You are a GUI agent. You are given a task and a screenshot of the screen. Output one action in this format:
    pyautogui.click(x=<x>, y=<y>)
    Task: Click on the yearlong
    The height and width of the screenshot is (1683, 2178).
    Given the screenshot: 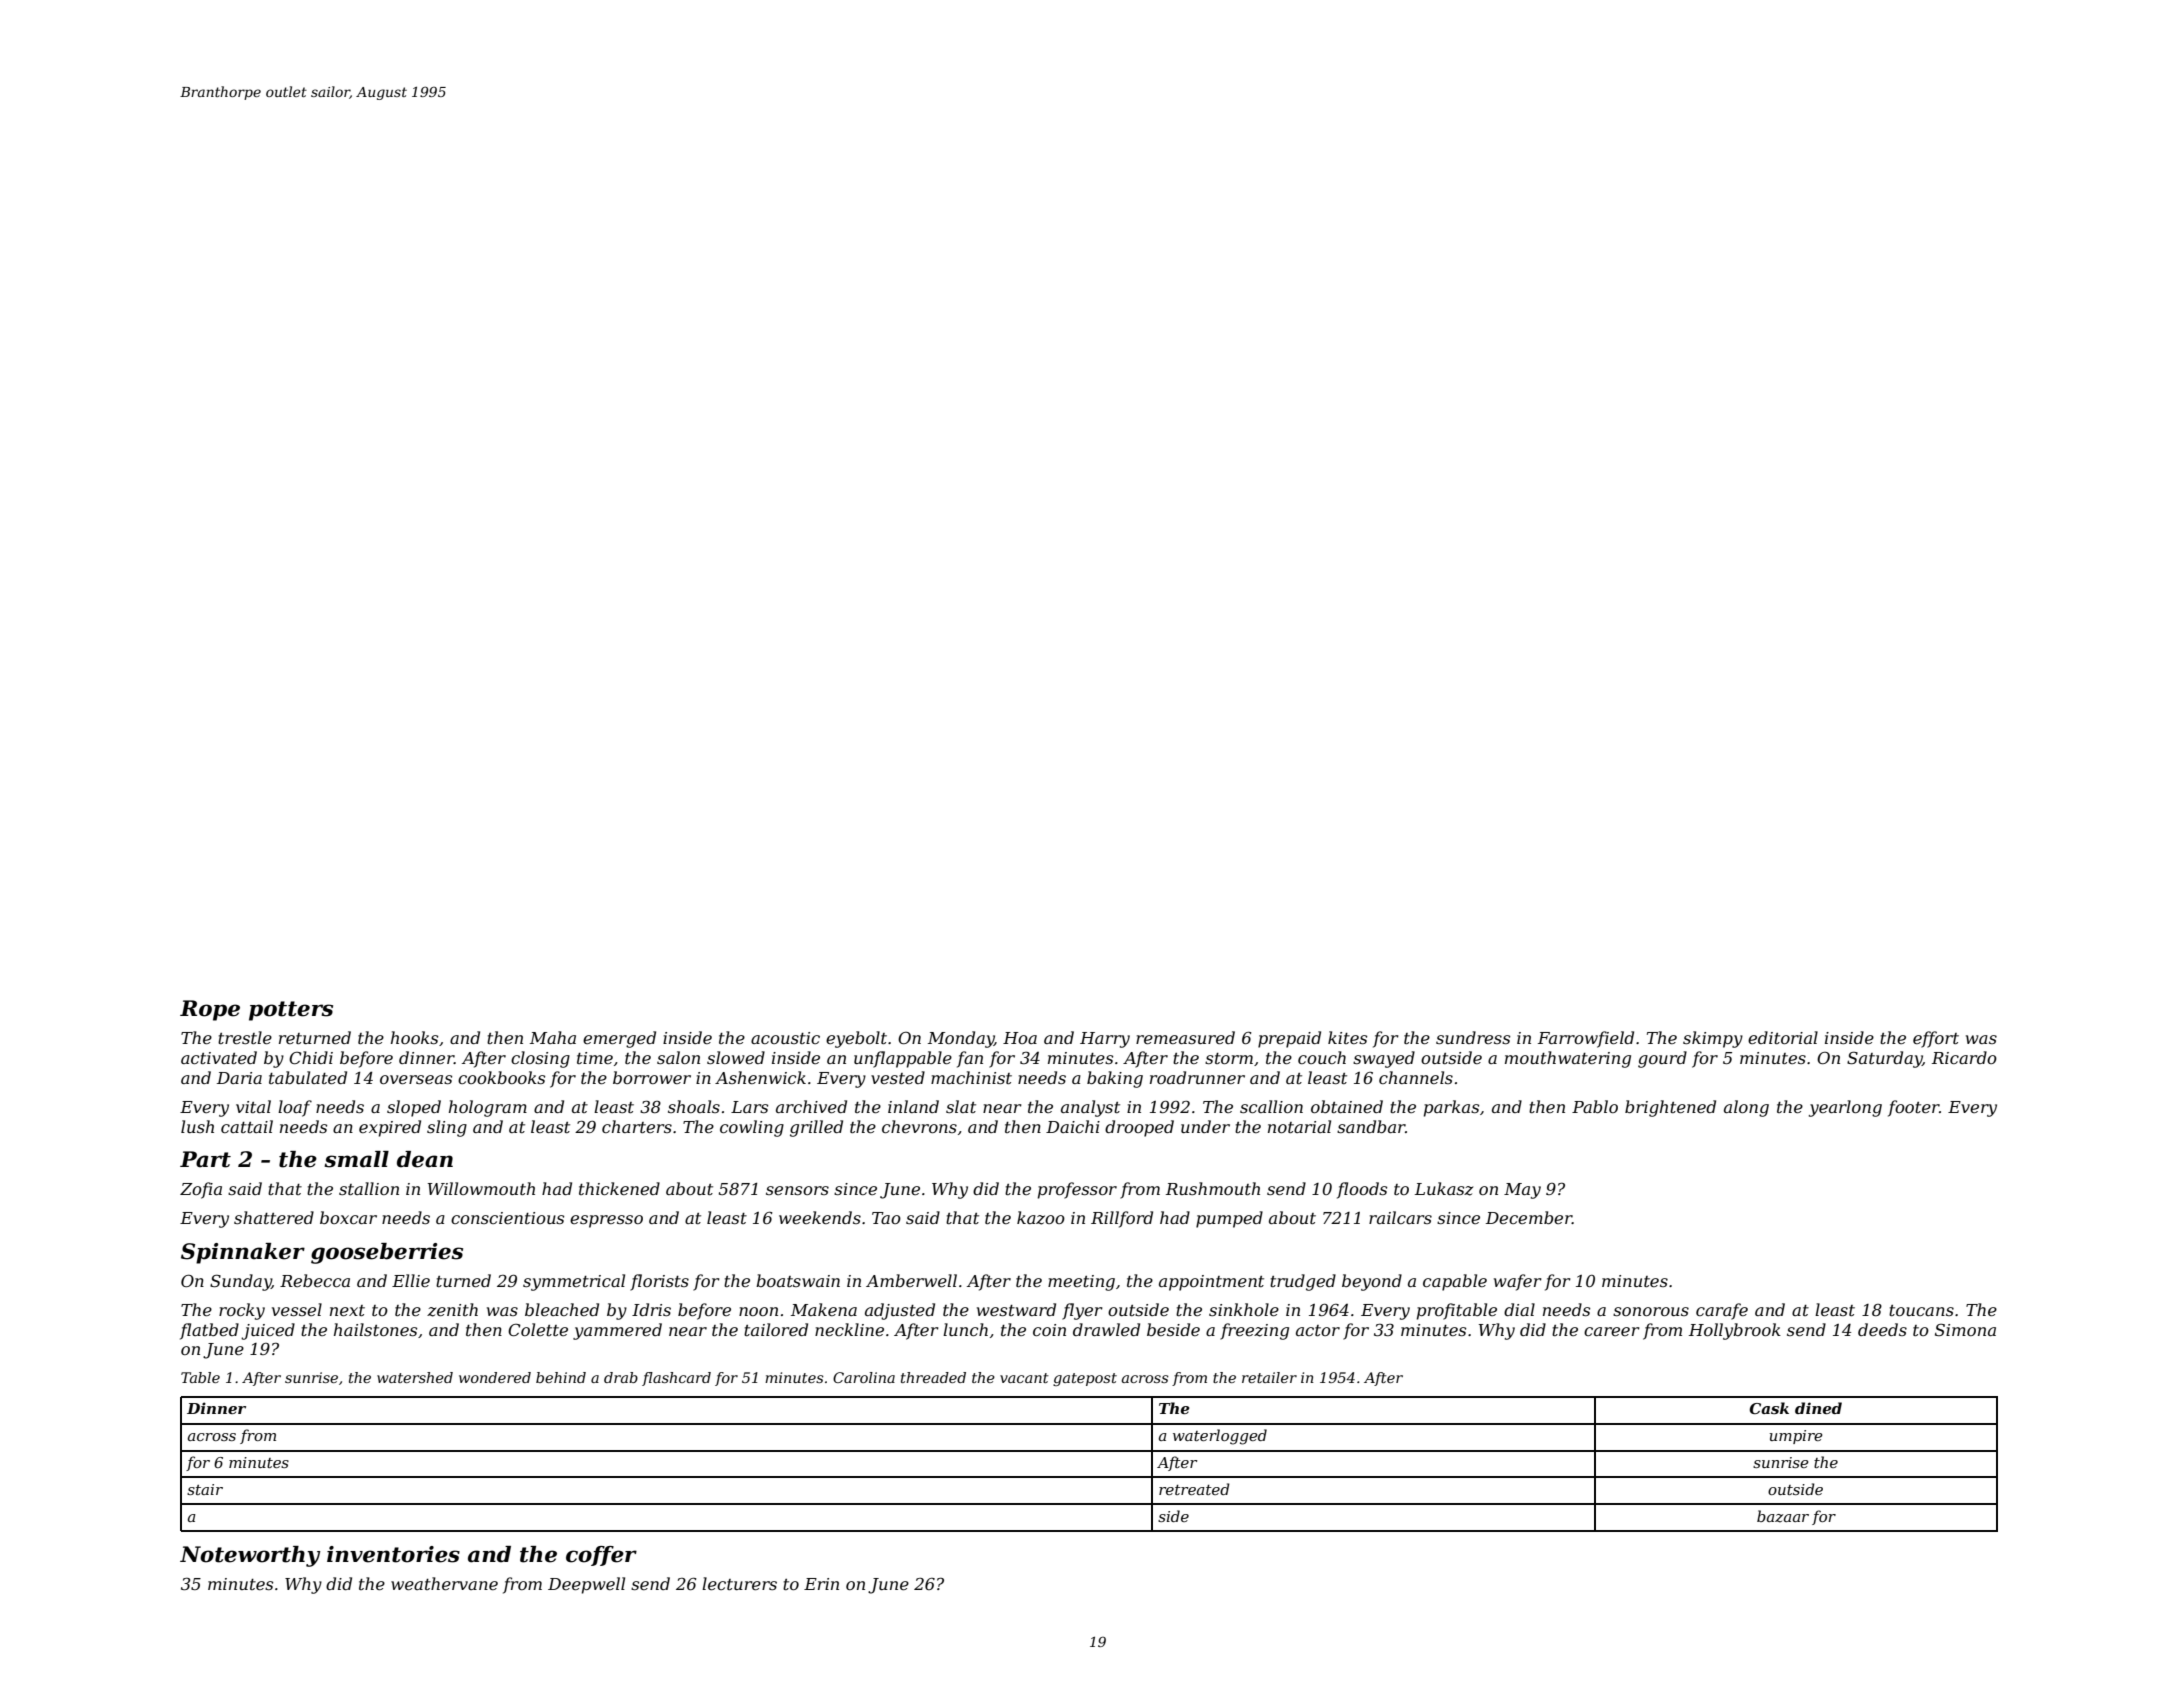 What is the action you would take?
    pyautogui.click(x=1845, y=1108)
